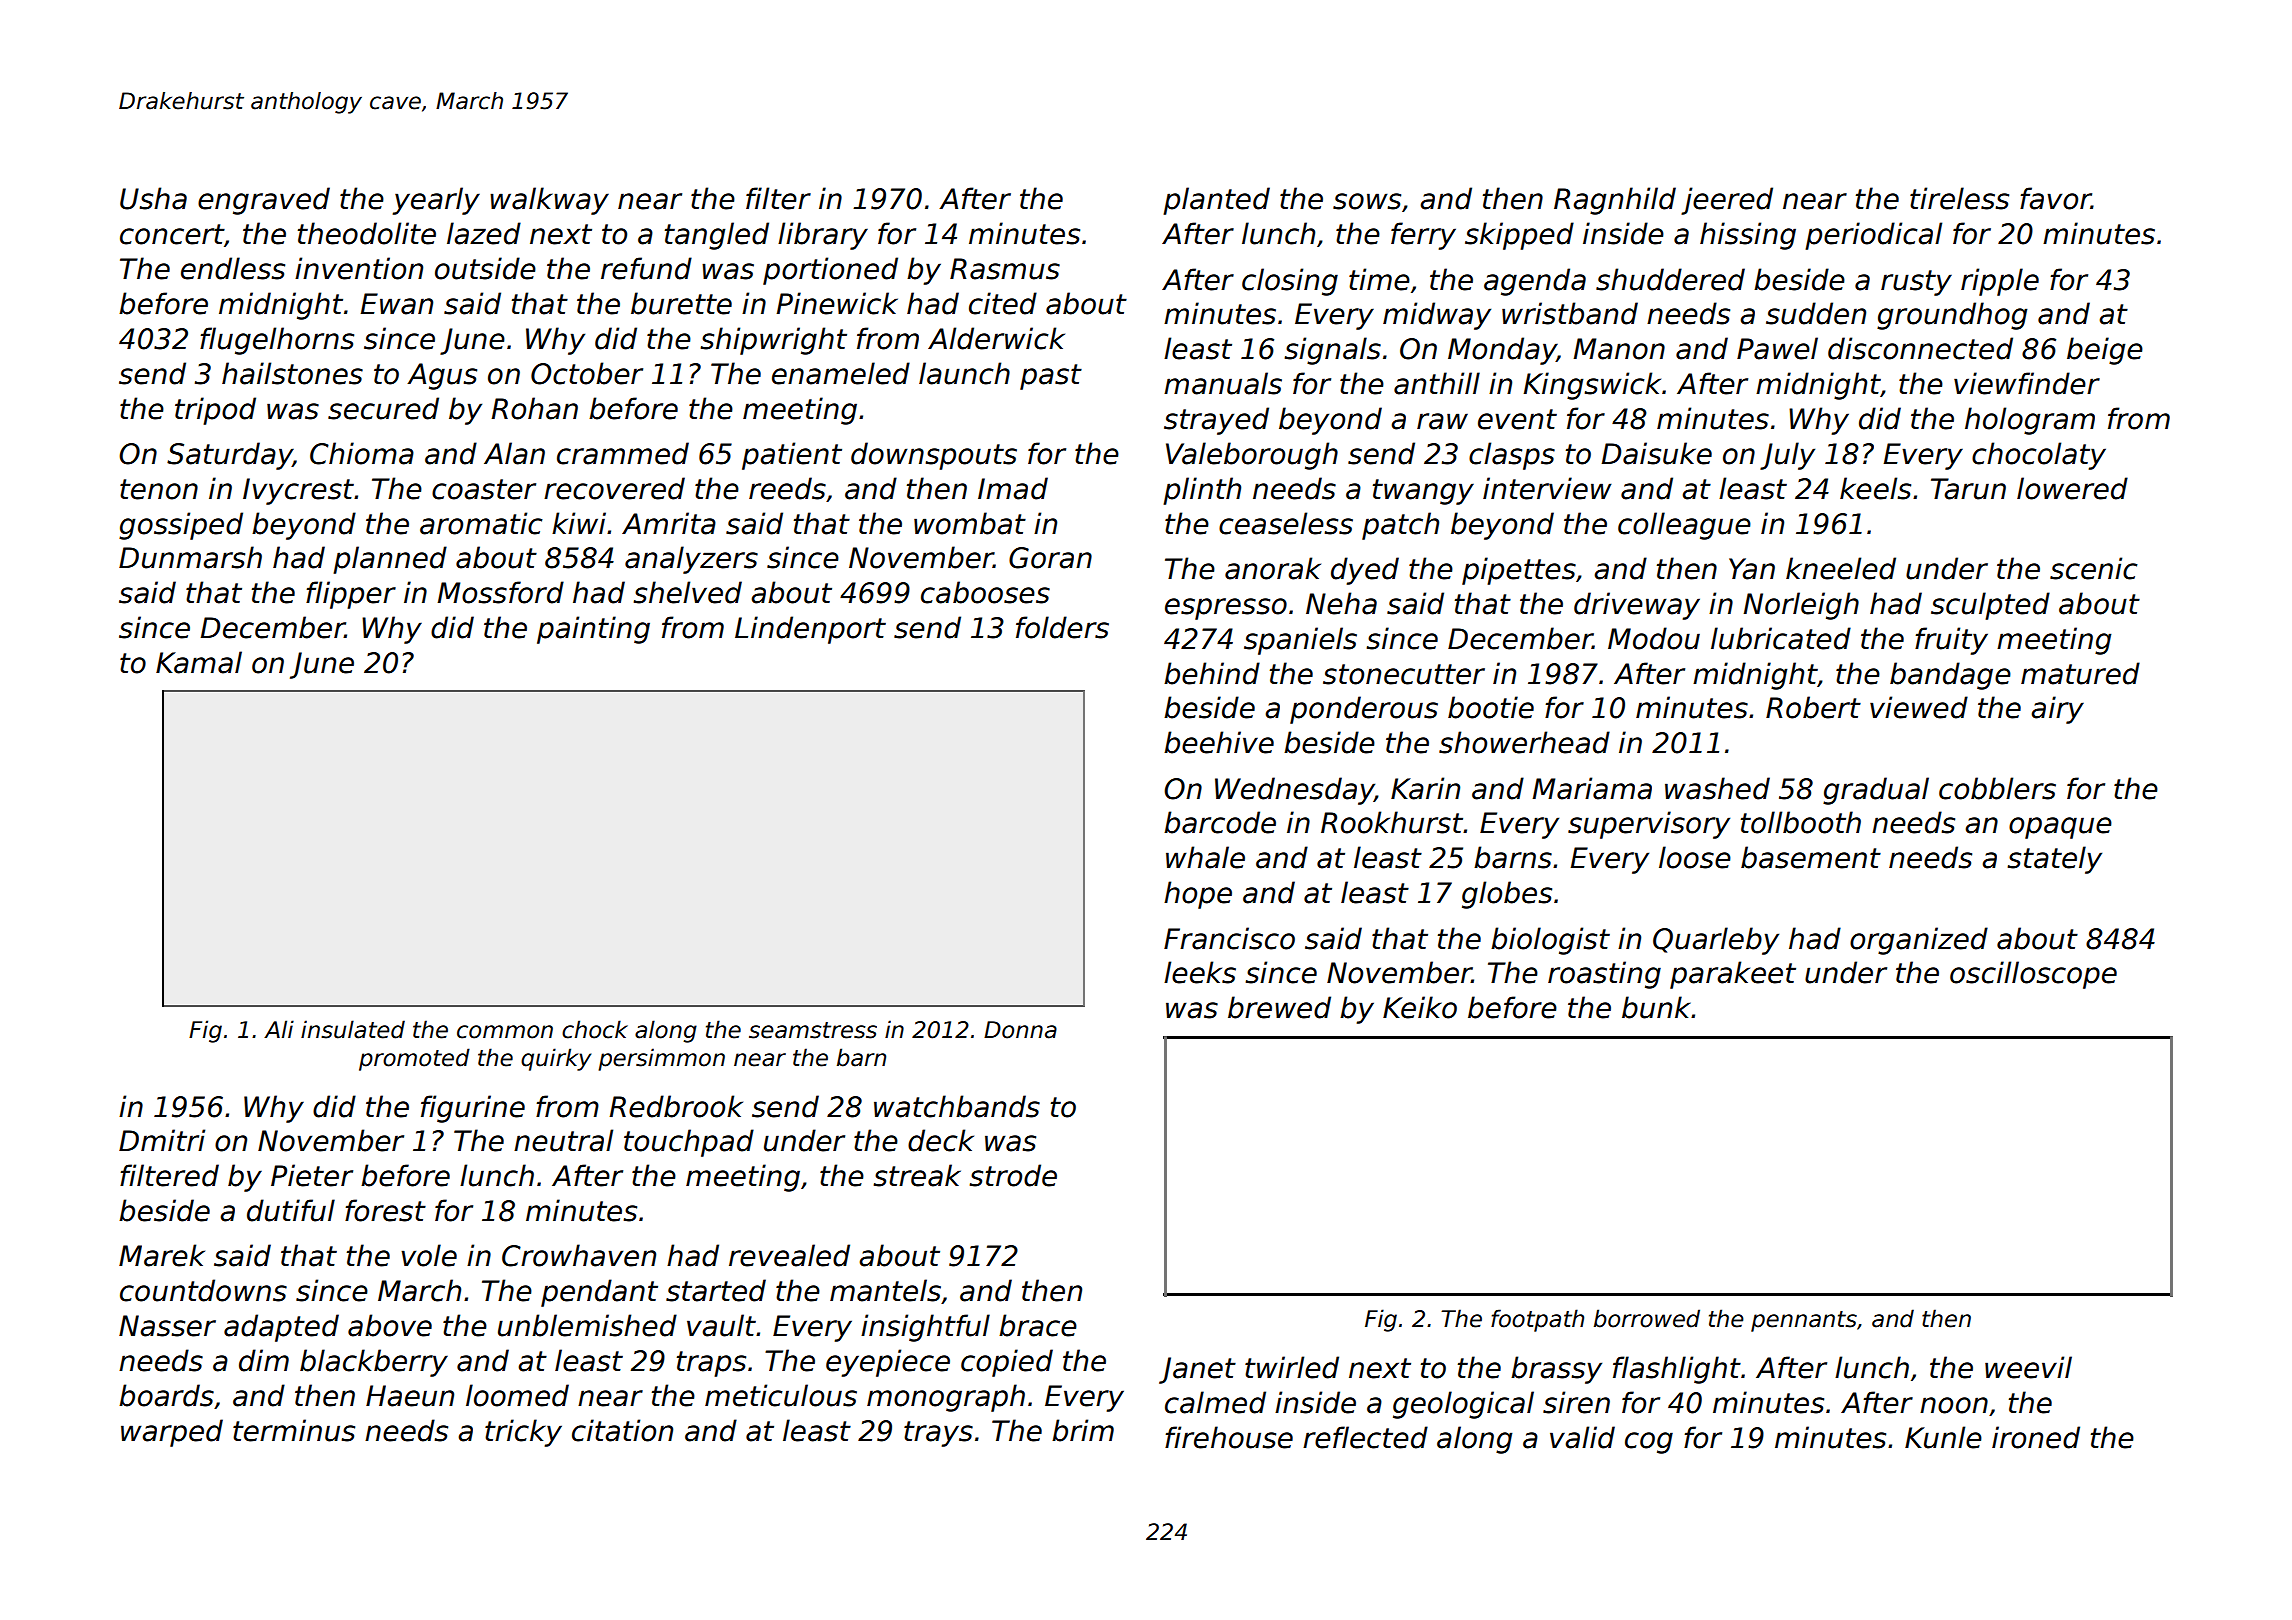 This screenshot has width=2292, height=1620. I want to click on eyepiece, so click(888, 1363).
